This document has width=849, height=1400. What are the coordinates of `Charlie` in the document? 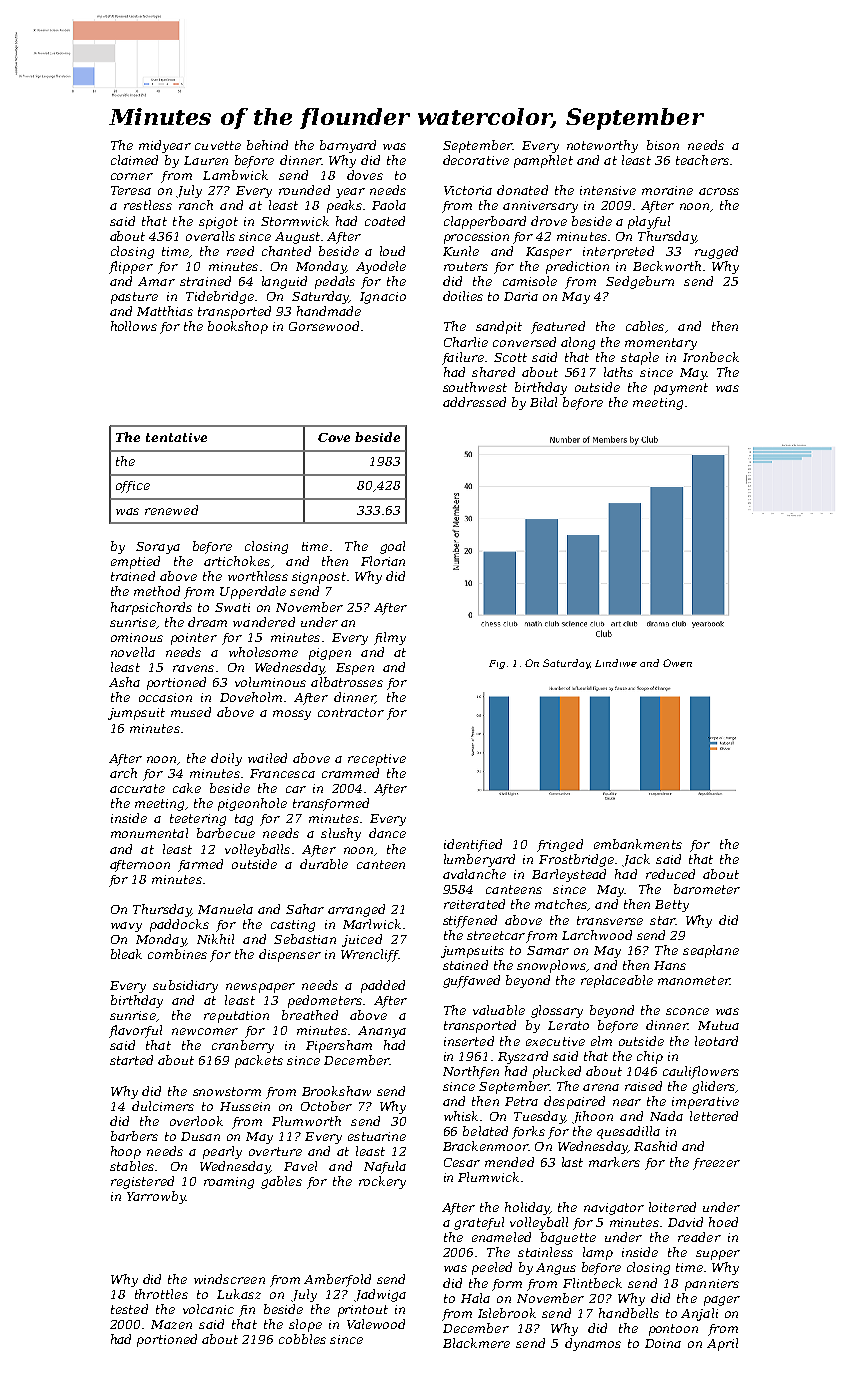 It's located at (466, 342).
